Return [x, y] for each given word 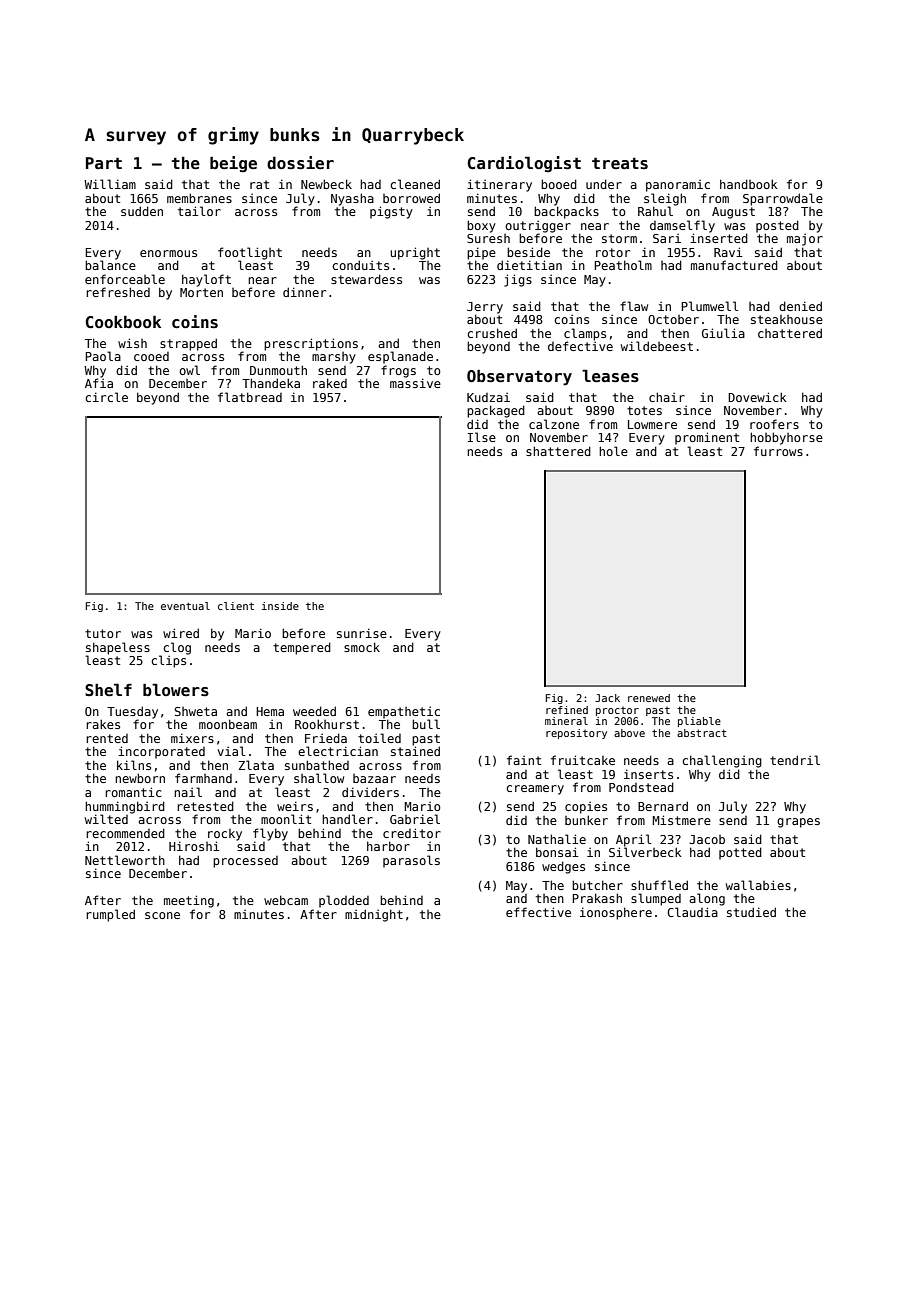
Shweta [195, 711]
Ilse [482, 437]
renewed [649, 698]
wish [132, 343]
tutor [103, 633]
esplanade [400, 357]
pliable [699, 722]
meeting [189, 901]
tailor [199, 211]
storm [619, 238]
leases [610, 376]
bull [426, 724]
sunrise [362, 633]
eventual [185, 606]
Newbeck [326, 184]
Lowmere [652, 424]
